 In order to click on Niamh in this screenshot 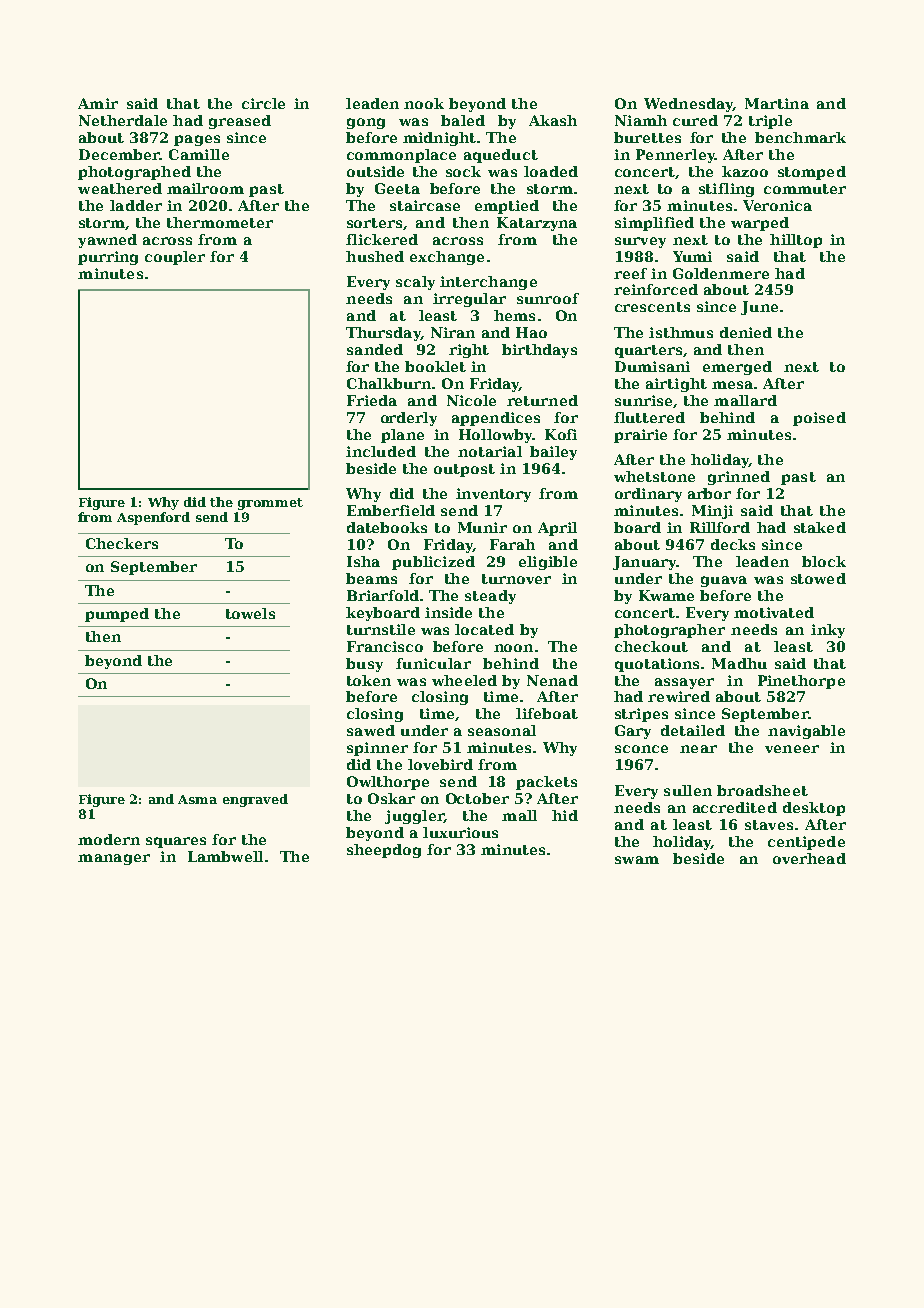, I will do `click(641, 120)`.
